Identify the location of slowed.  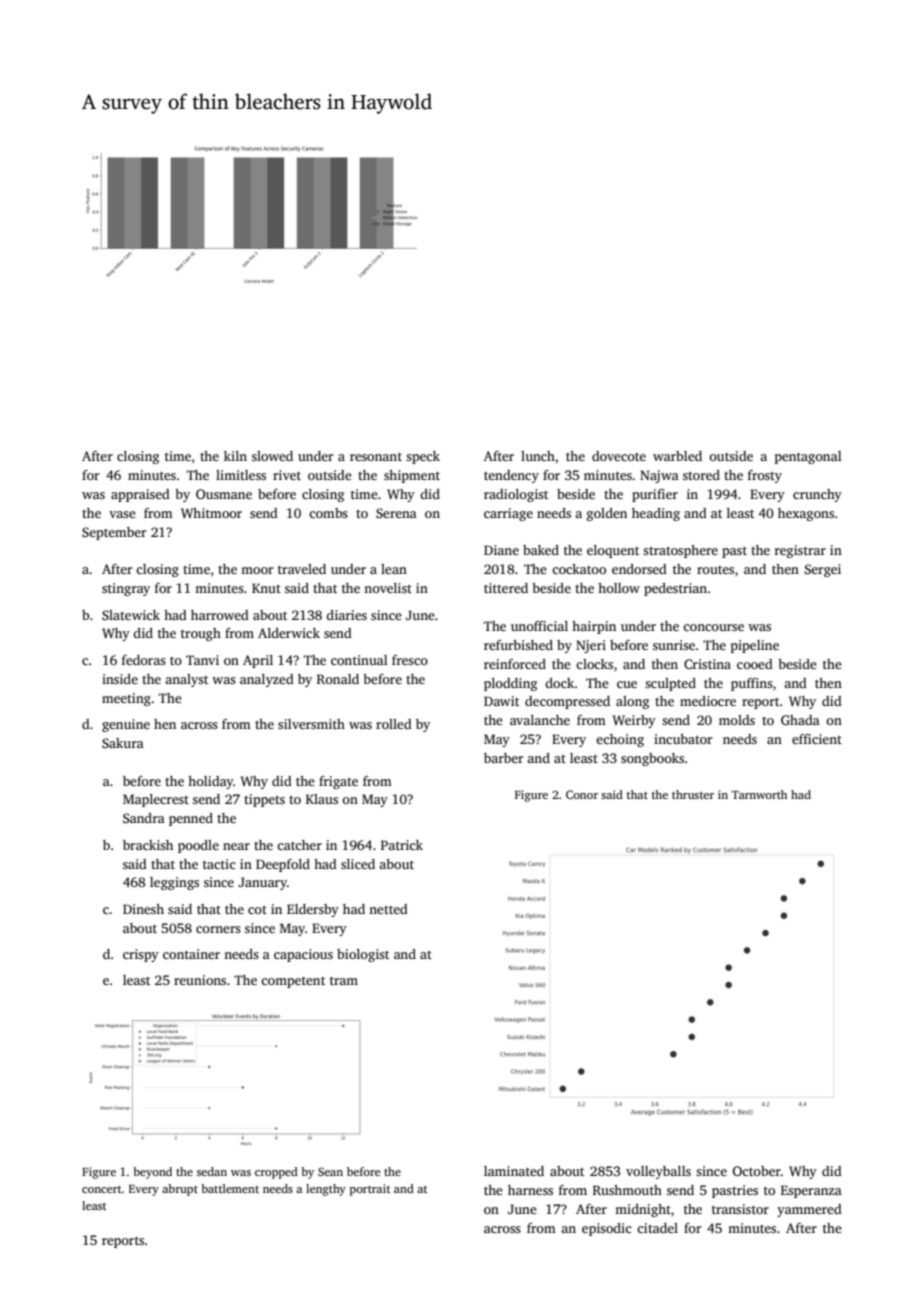
(272, 456).
